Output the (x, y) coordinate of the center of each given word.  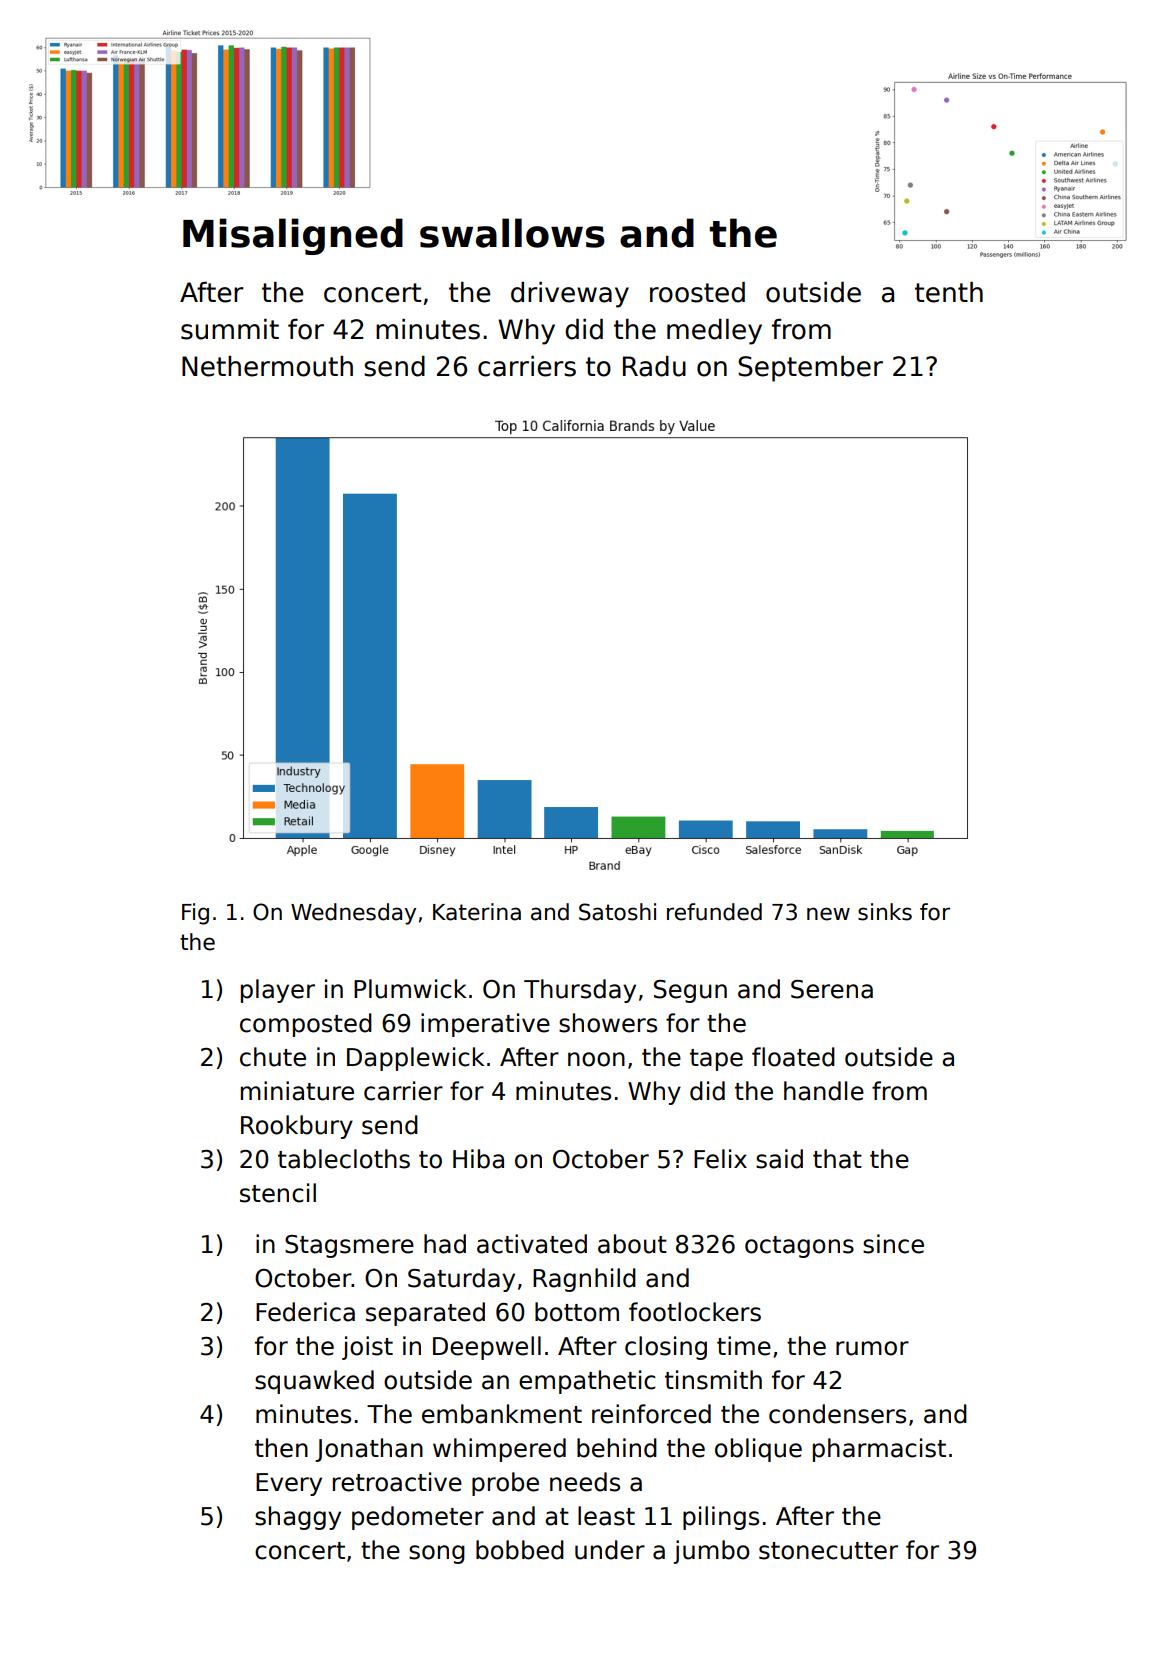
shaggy (298, 1518)
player (278, 991)
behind (617, 1448)
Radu (654, 366)
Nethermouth (267, 366)
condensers (837, 1414)
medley (714, 332)
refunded (714, 912)
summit (230, 329)
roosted (697, 292)
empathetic (587, 1382)
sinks (885, 912)
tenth (949, 292)
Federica (305, 1312)
